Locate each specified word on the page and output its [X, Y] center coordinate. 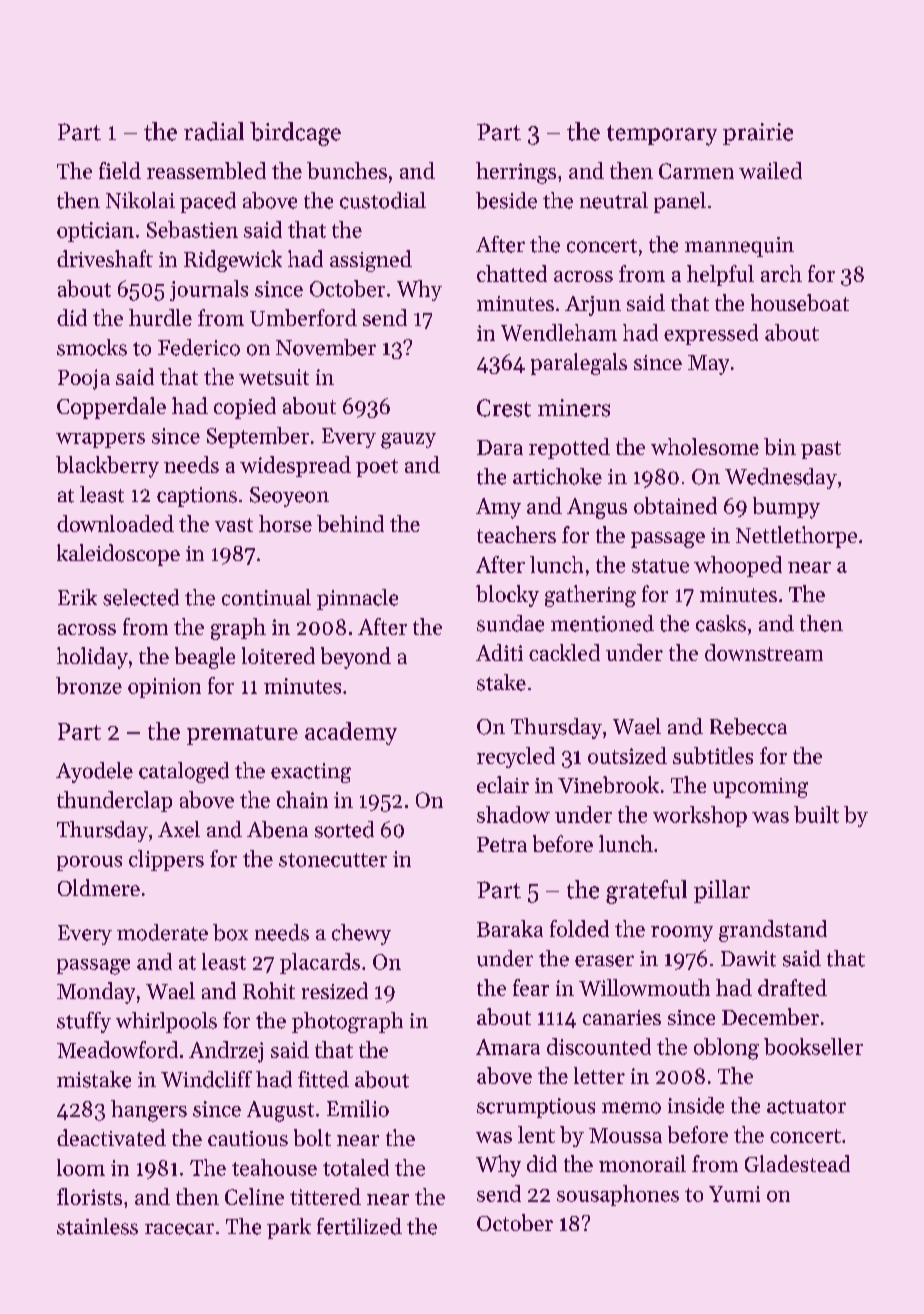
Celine [254, 1196]
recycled [516, 757]
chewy [361, 934]
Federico [199, 347]
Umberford [303, 317]
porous [89, 863]
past [821, 450]
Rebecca [748, 726]
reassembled [206, 170]
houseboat [800, 302]
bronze [89, 685]
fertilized [359, 1226]
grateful [646, 892]
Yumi [734, 1194]
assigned [371, 261]
